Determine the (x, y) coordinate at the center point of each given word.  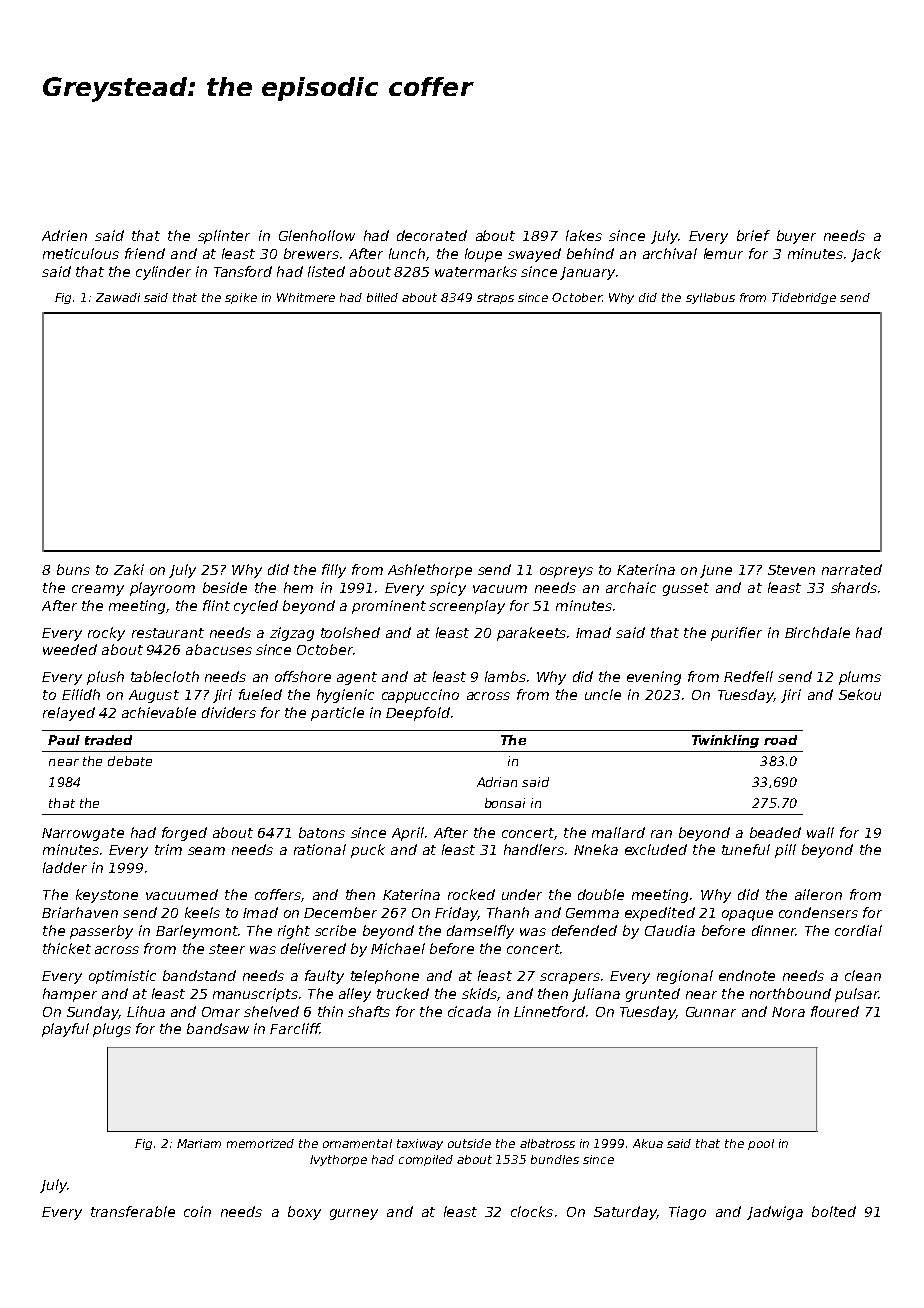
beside (225, 587)
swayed (534, 255)
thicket (67, 948)
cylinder (163, 273)
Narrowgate (83, 834)
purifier (736, 634)
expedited (660, 914)
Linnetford (549, 1011)
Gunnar (711, 1012)
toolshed (350, 632)
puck (368, 851)
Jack (866, 255)
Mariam (199, 1143)
